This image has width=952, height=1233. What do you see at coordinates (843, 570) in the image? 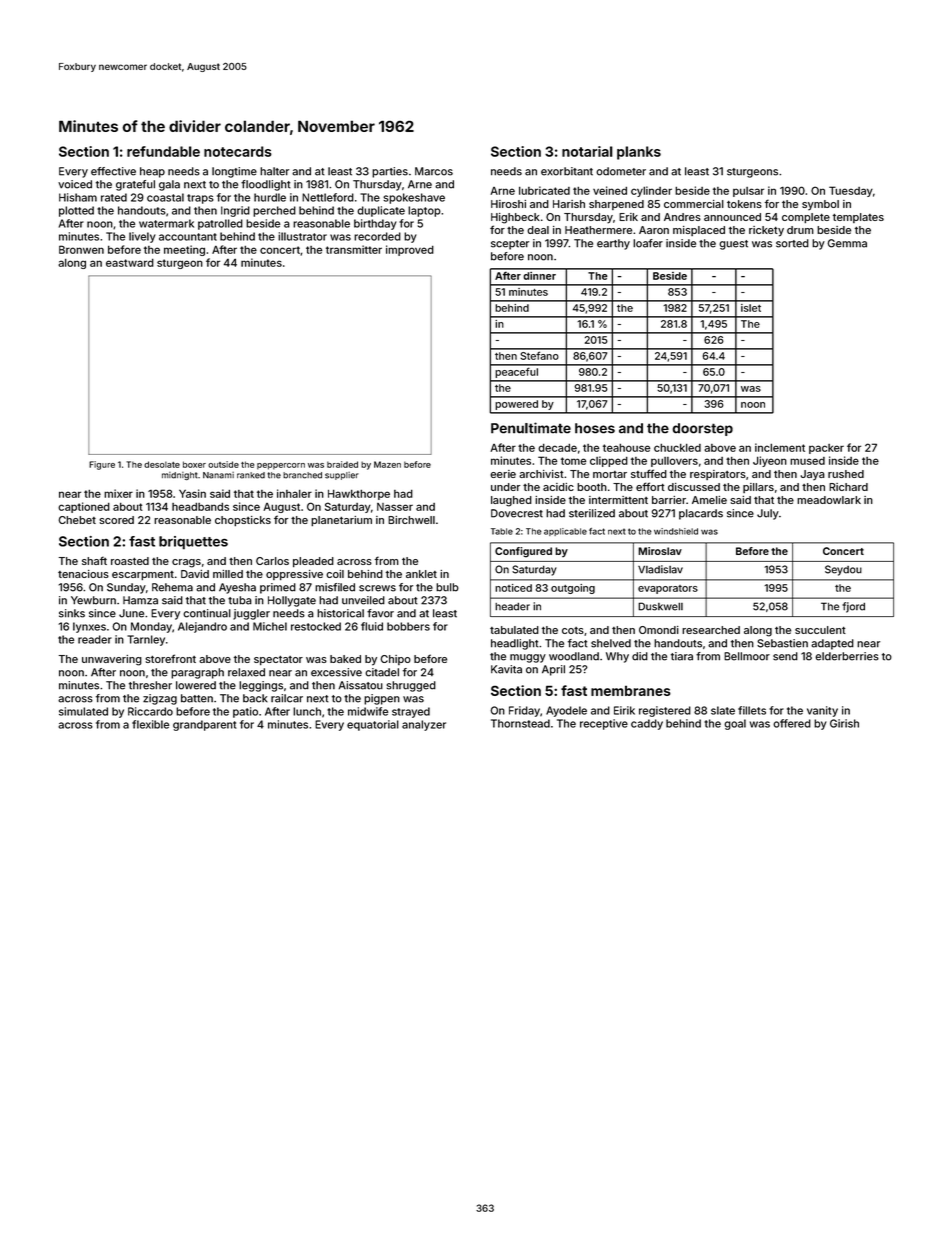
I see `Seydou` at bounding box center [843, 570].
